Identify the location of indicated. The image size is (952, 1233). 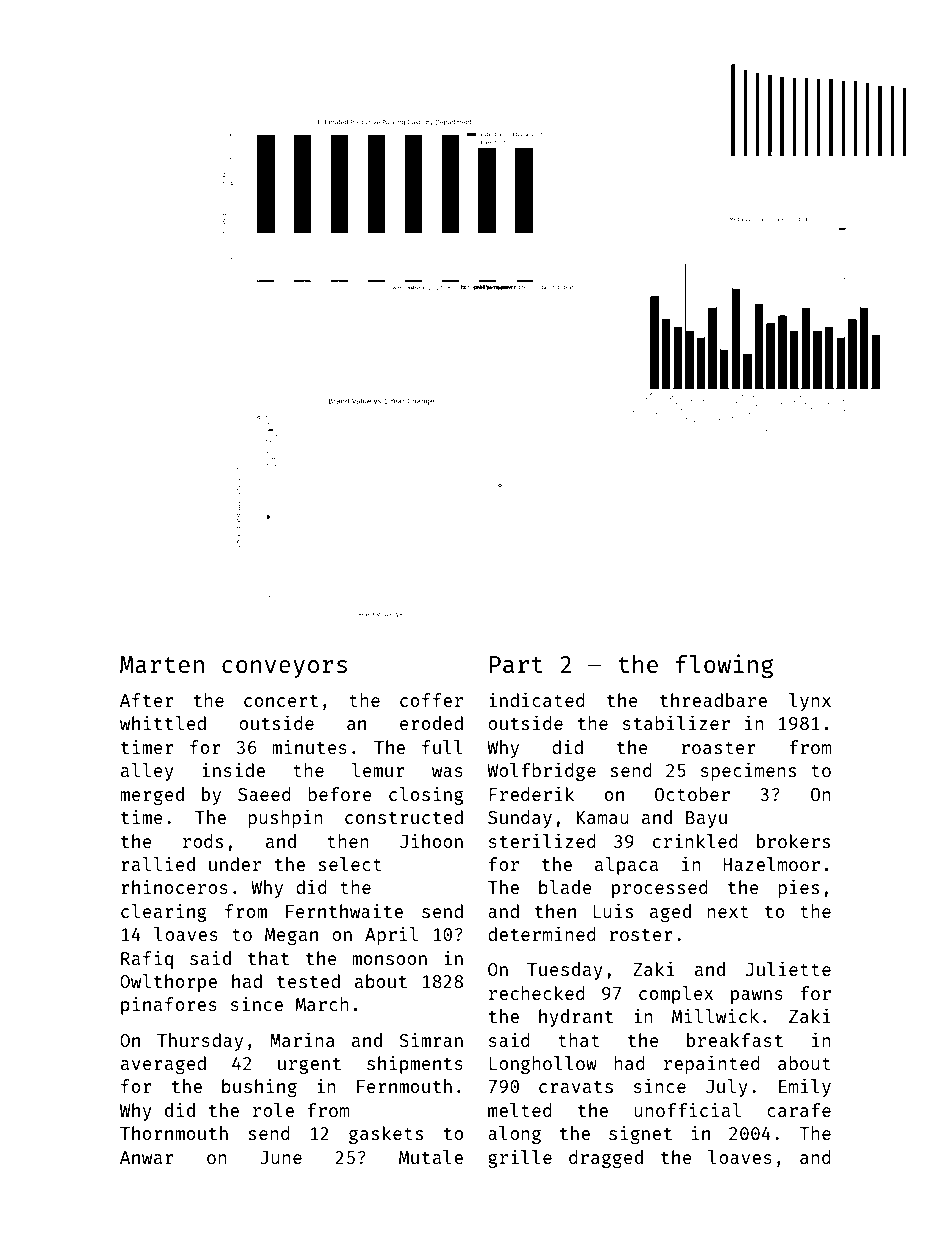
(536, 700).
